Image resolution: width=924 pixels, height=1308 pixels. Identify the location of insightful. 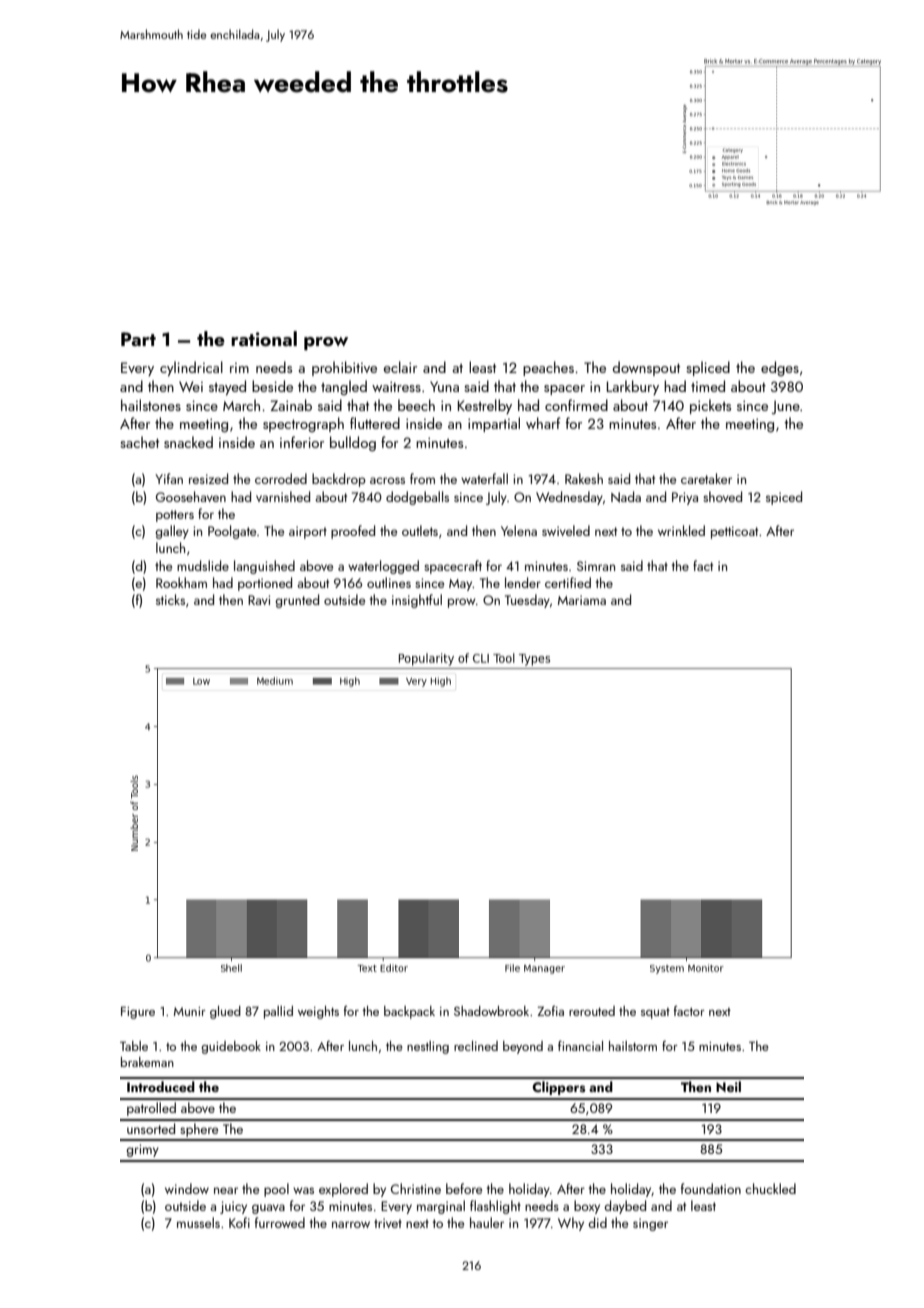
(417, 601).
